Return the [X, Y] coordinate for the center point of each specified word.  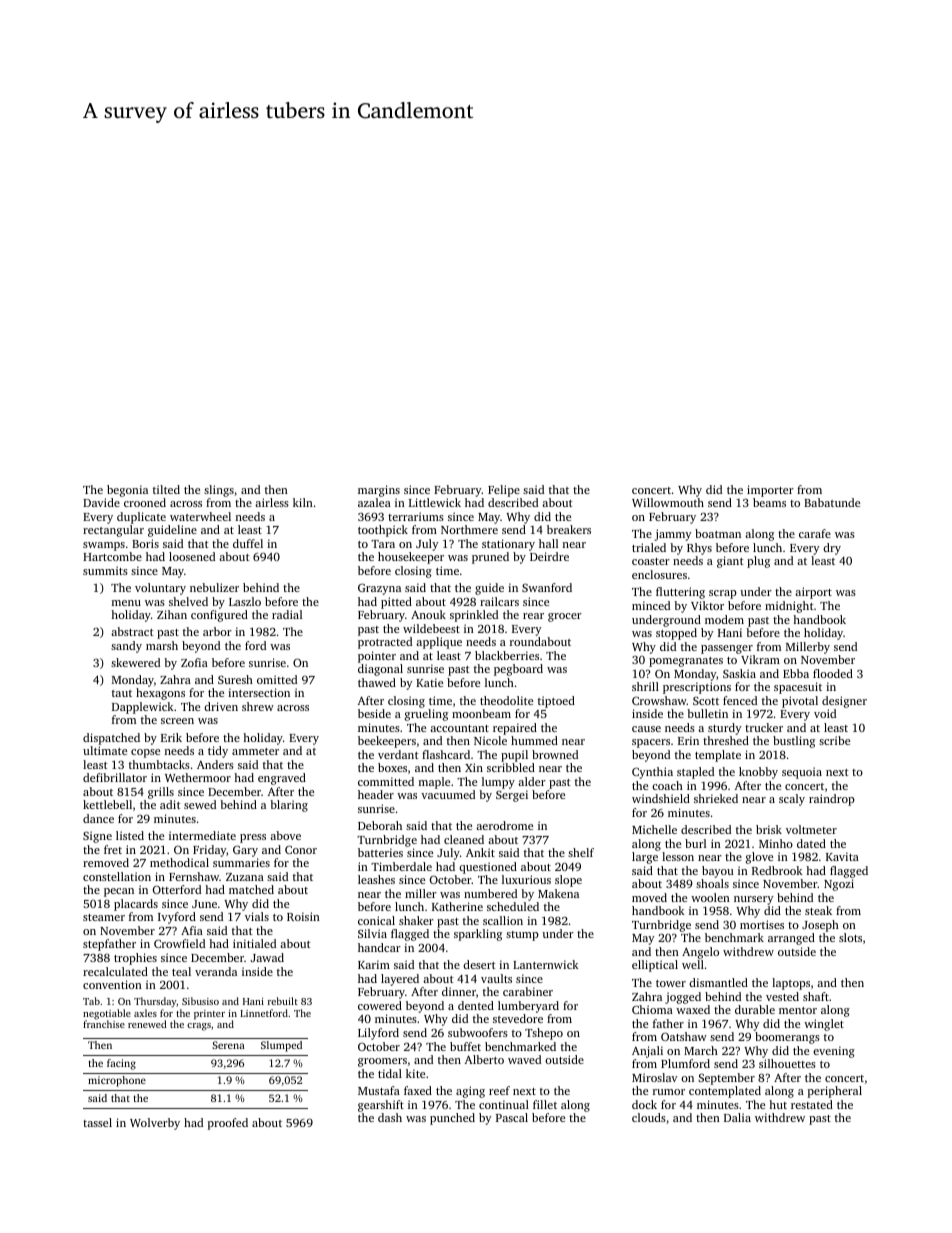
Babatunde [832, 502]
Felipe [504, 491]
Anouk [428, 614]
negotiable [107, 1014]
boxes [392, 767]
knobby [758, 773]
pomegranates [686, 662]
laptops [791, 984]
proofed [228, 1124]
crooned [145, 502]
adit [170, 804]
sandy [126, 647]
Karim [374, 964]
